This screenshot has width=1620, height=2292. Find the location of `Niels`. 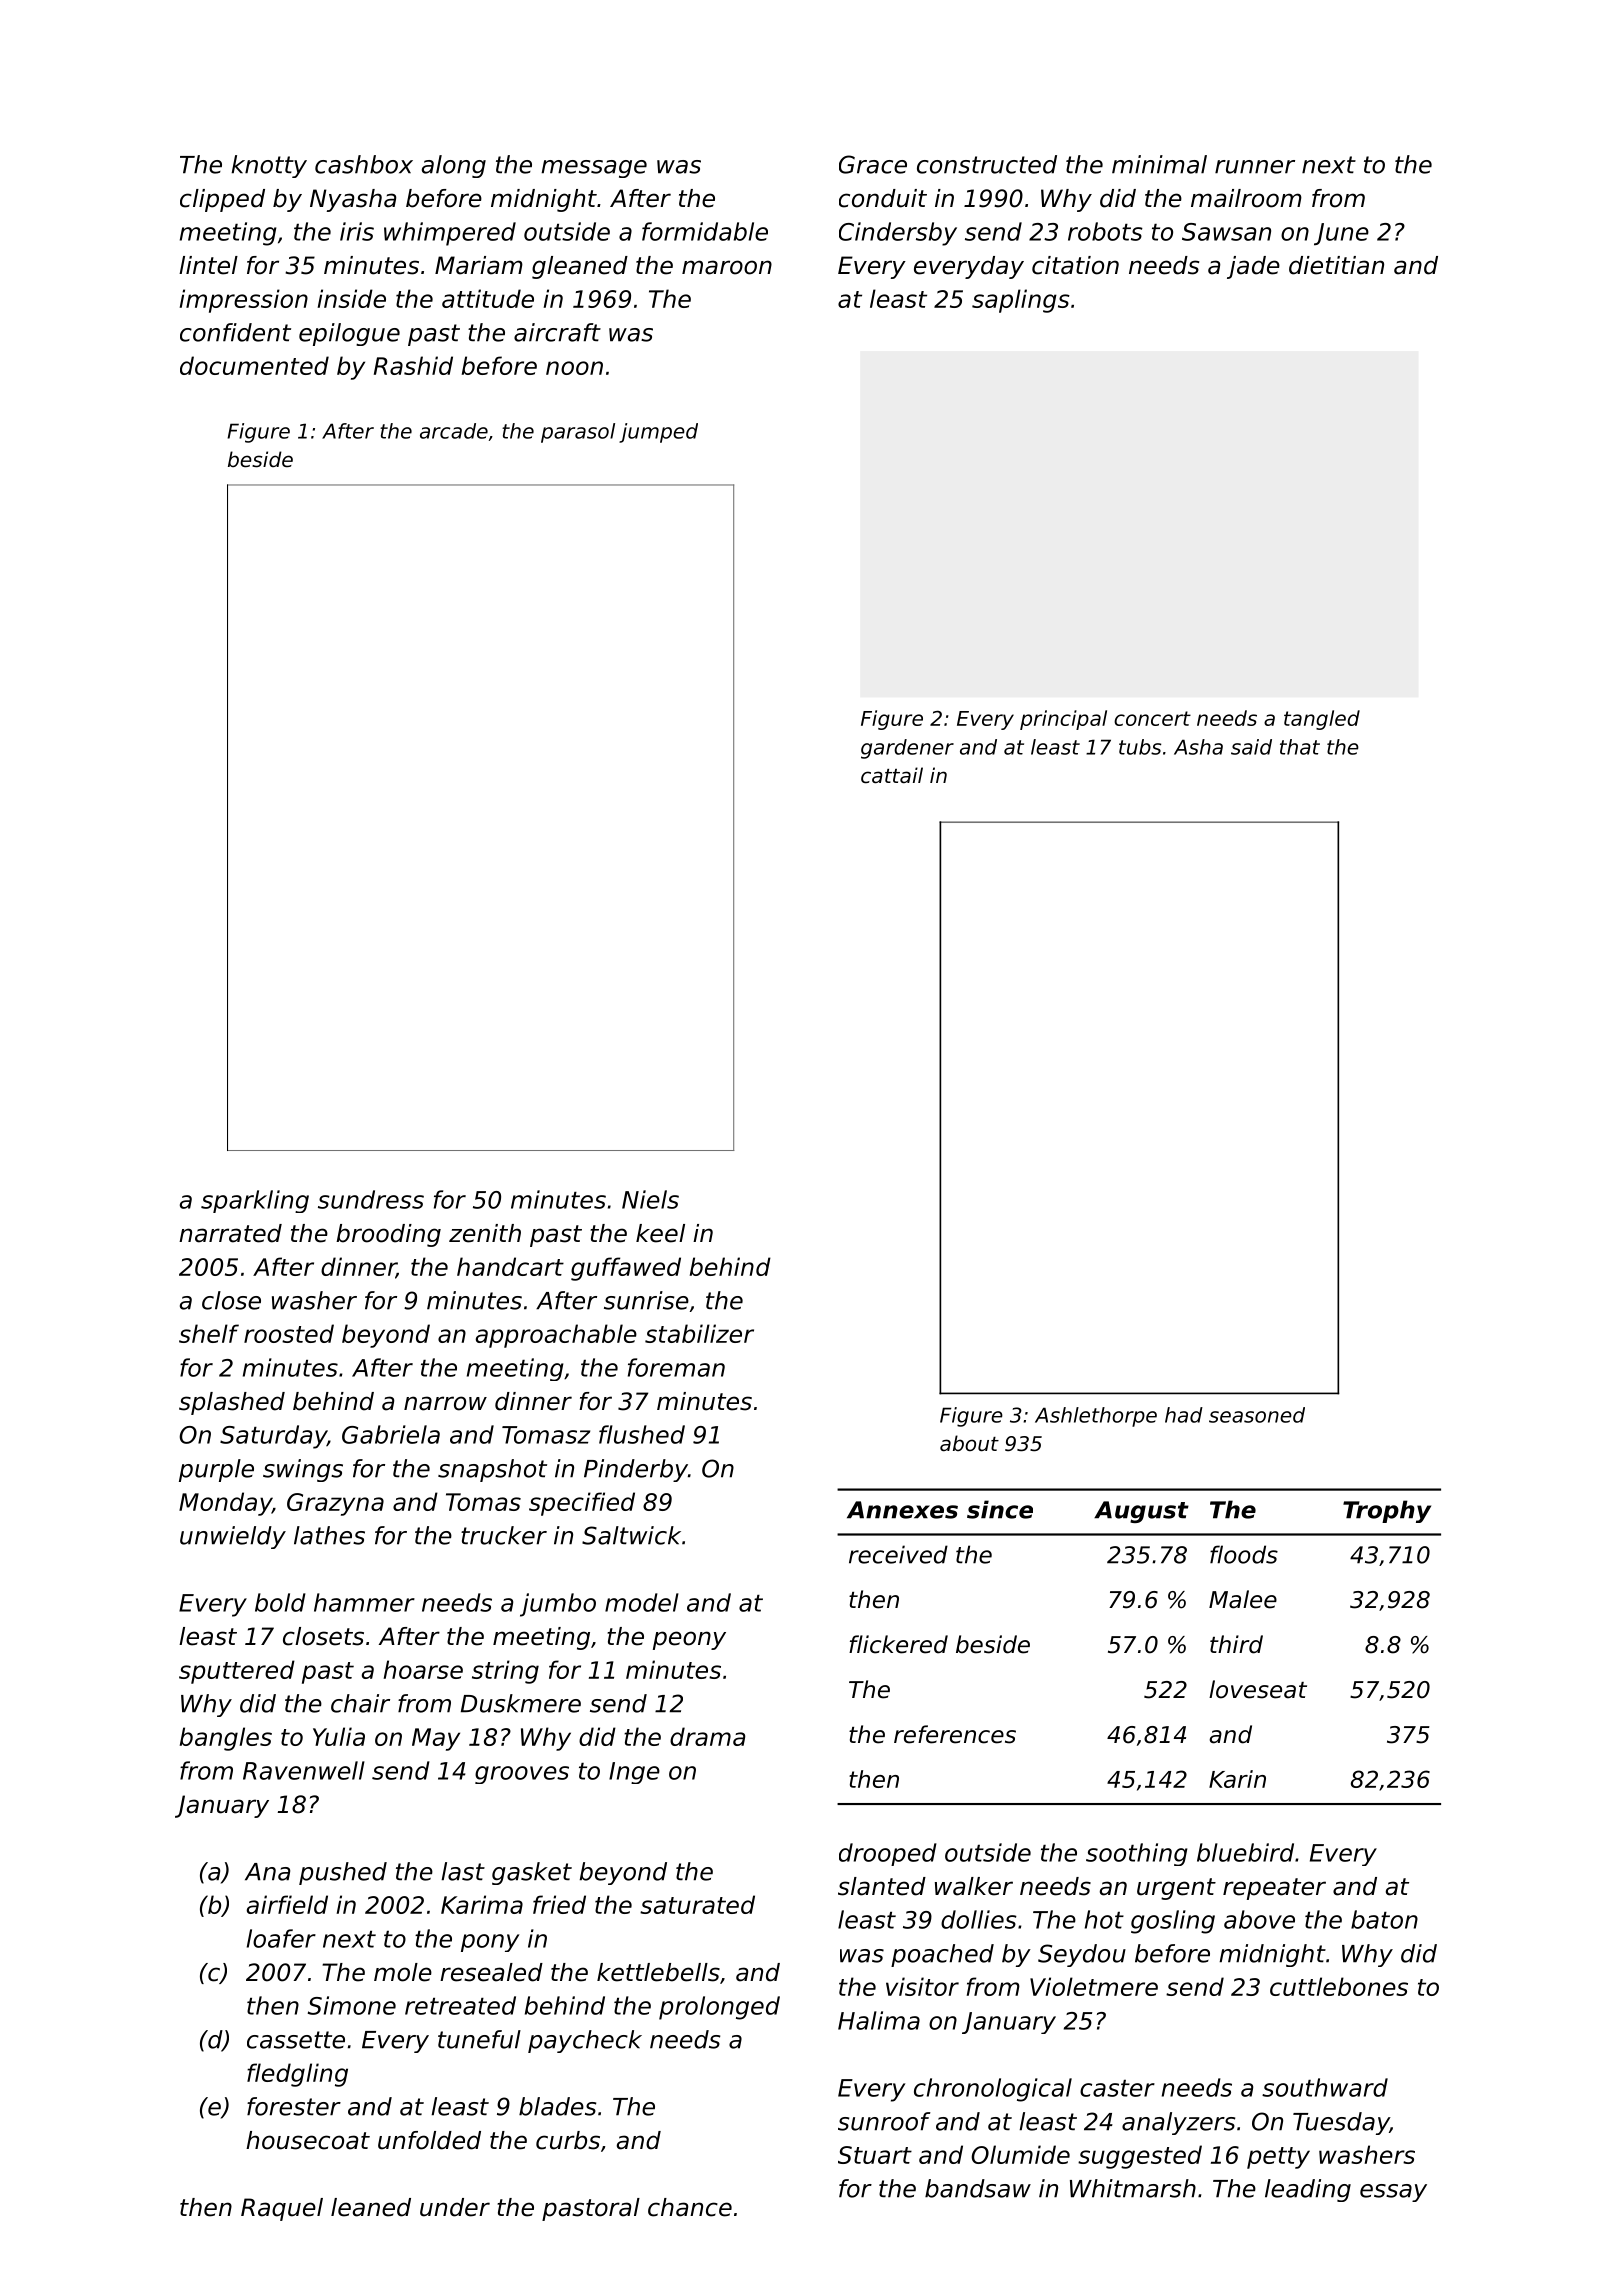

Niels is located at coordinates (650, 1199).
